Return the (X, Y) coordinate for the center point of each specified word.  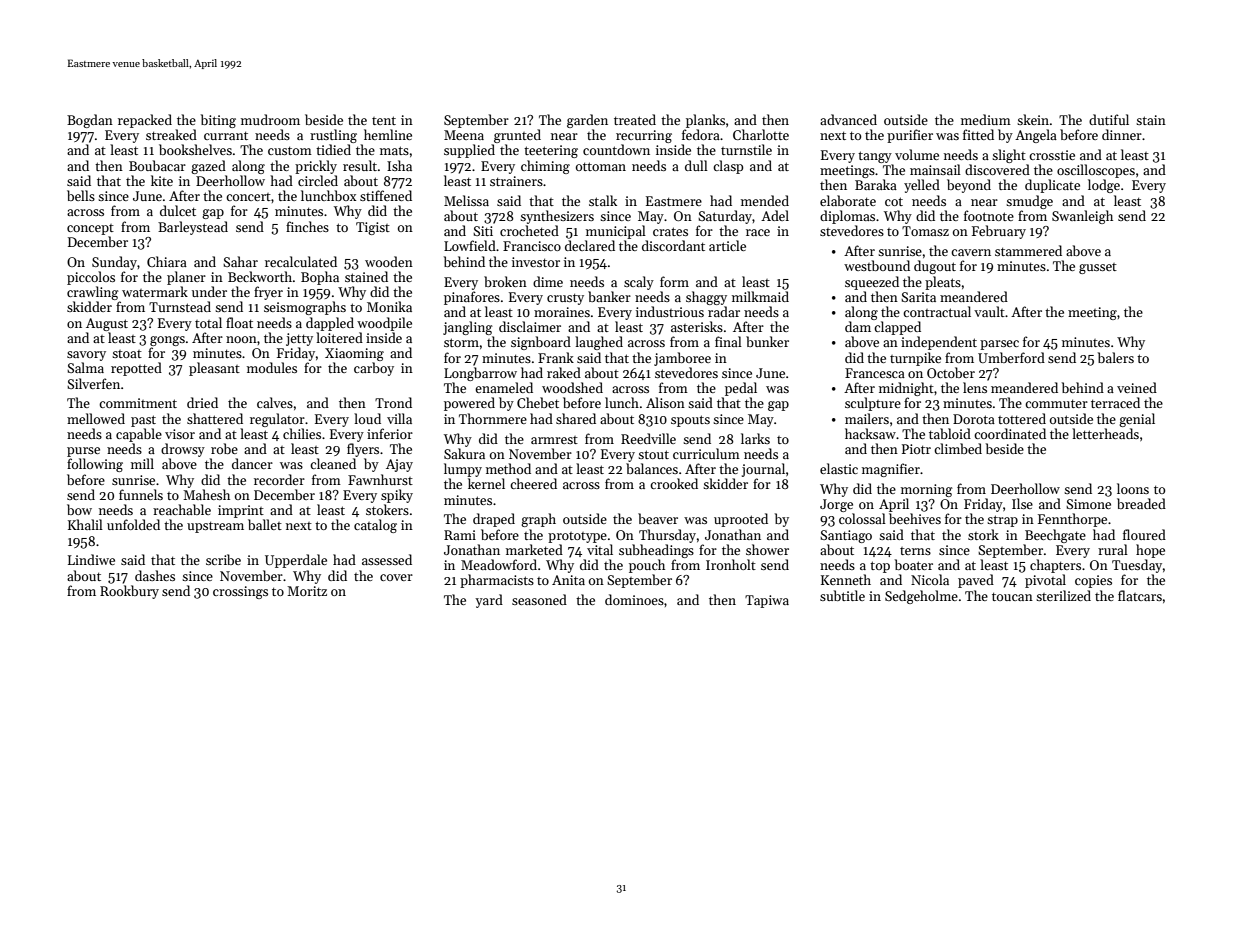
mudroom (270, 119)
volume (917, 154)
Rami (460, 535)
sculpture (873, 404)
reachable (182, 509)
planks (705, 121)
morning (927, 490)
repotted (136, 369)
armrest (554, 440)
